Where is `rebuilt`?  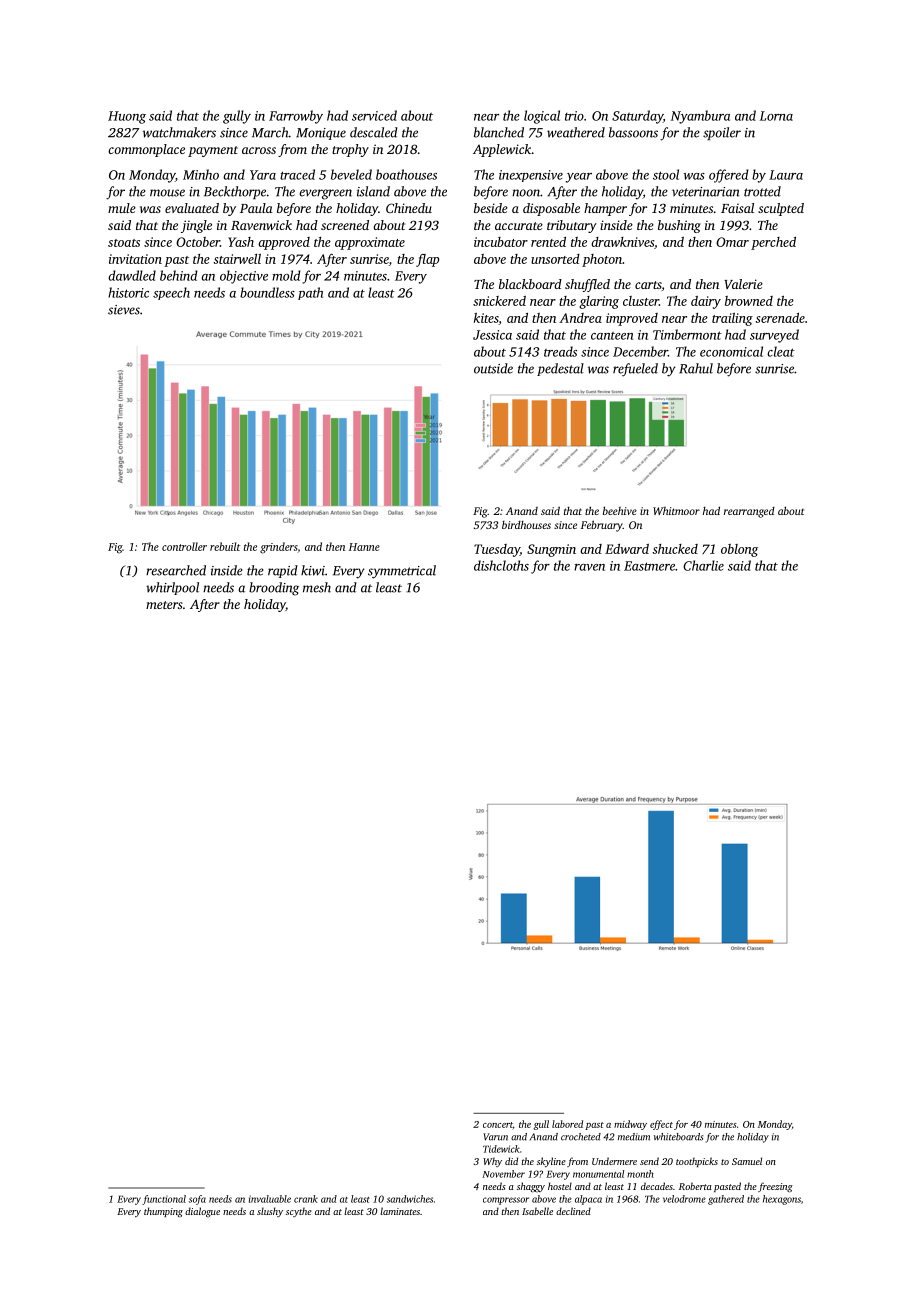
rebuilt is located at coordinates (225, 546).
